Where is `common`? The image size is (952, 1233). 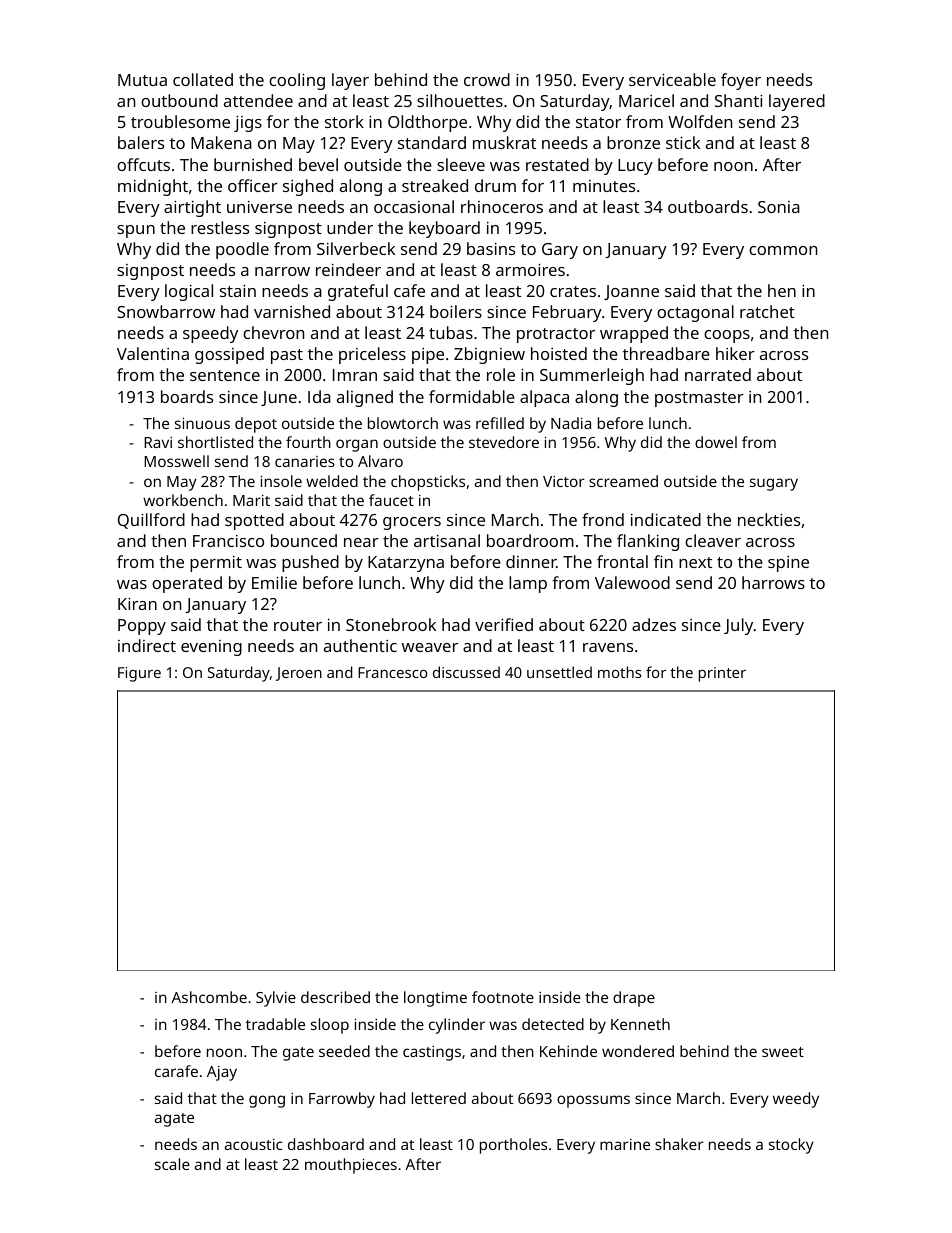
common is located at coordinates (783, 250).
